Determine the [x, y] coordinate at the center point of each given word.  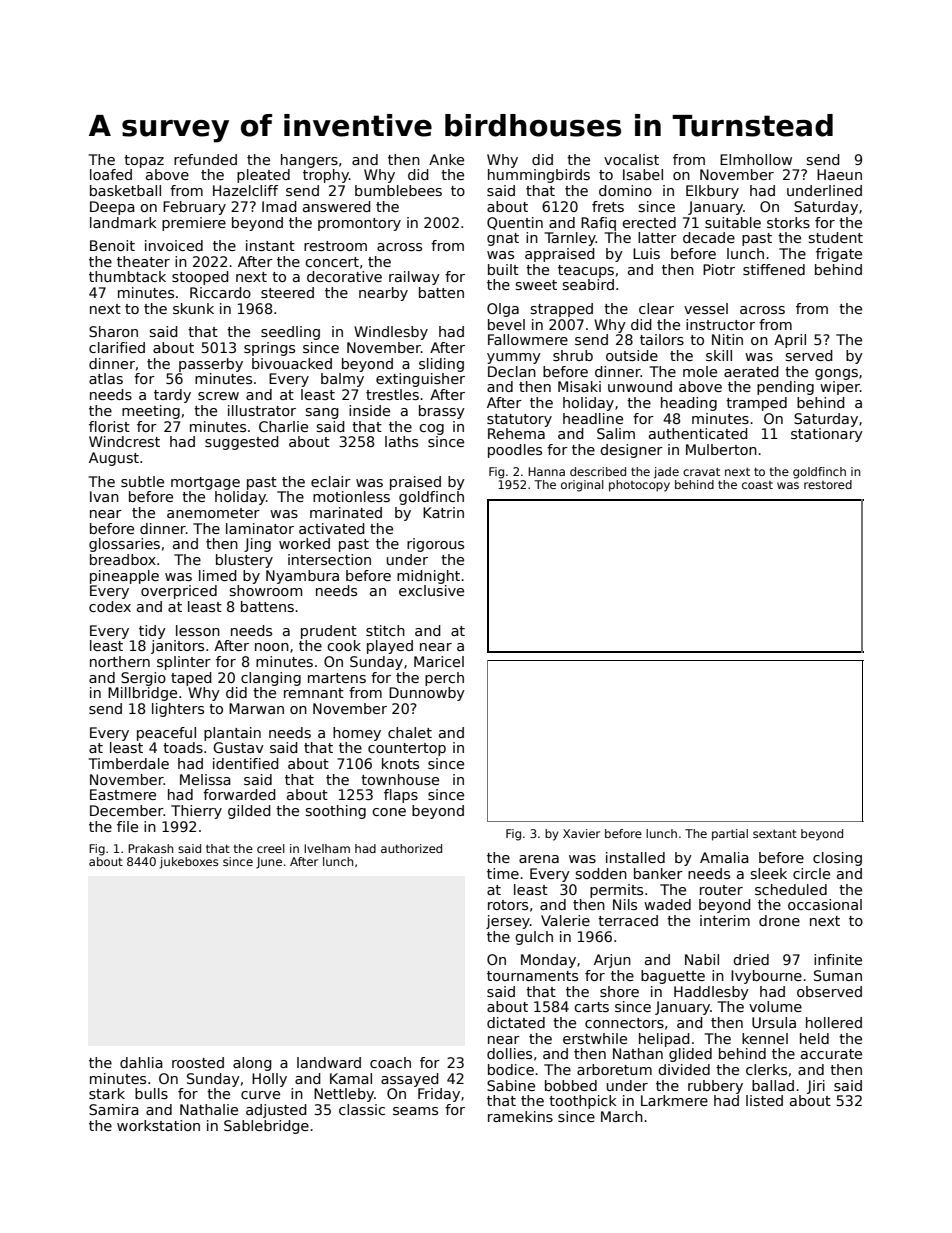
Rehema [516, 433]
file [127, 826]
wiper [840, 388]
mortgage [205, 483]
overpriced [179, 592]
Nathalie [209, 1109]
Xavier [581, 833]
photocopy [639, 486]
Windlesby [391, 333]
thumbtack [127, 276]
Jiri [816, 1087]
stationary [827, 435]
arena [539, 859]
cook [344, 645]
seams [415, 1111]
